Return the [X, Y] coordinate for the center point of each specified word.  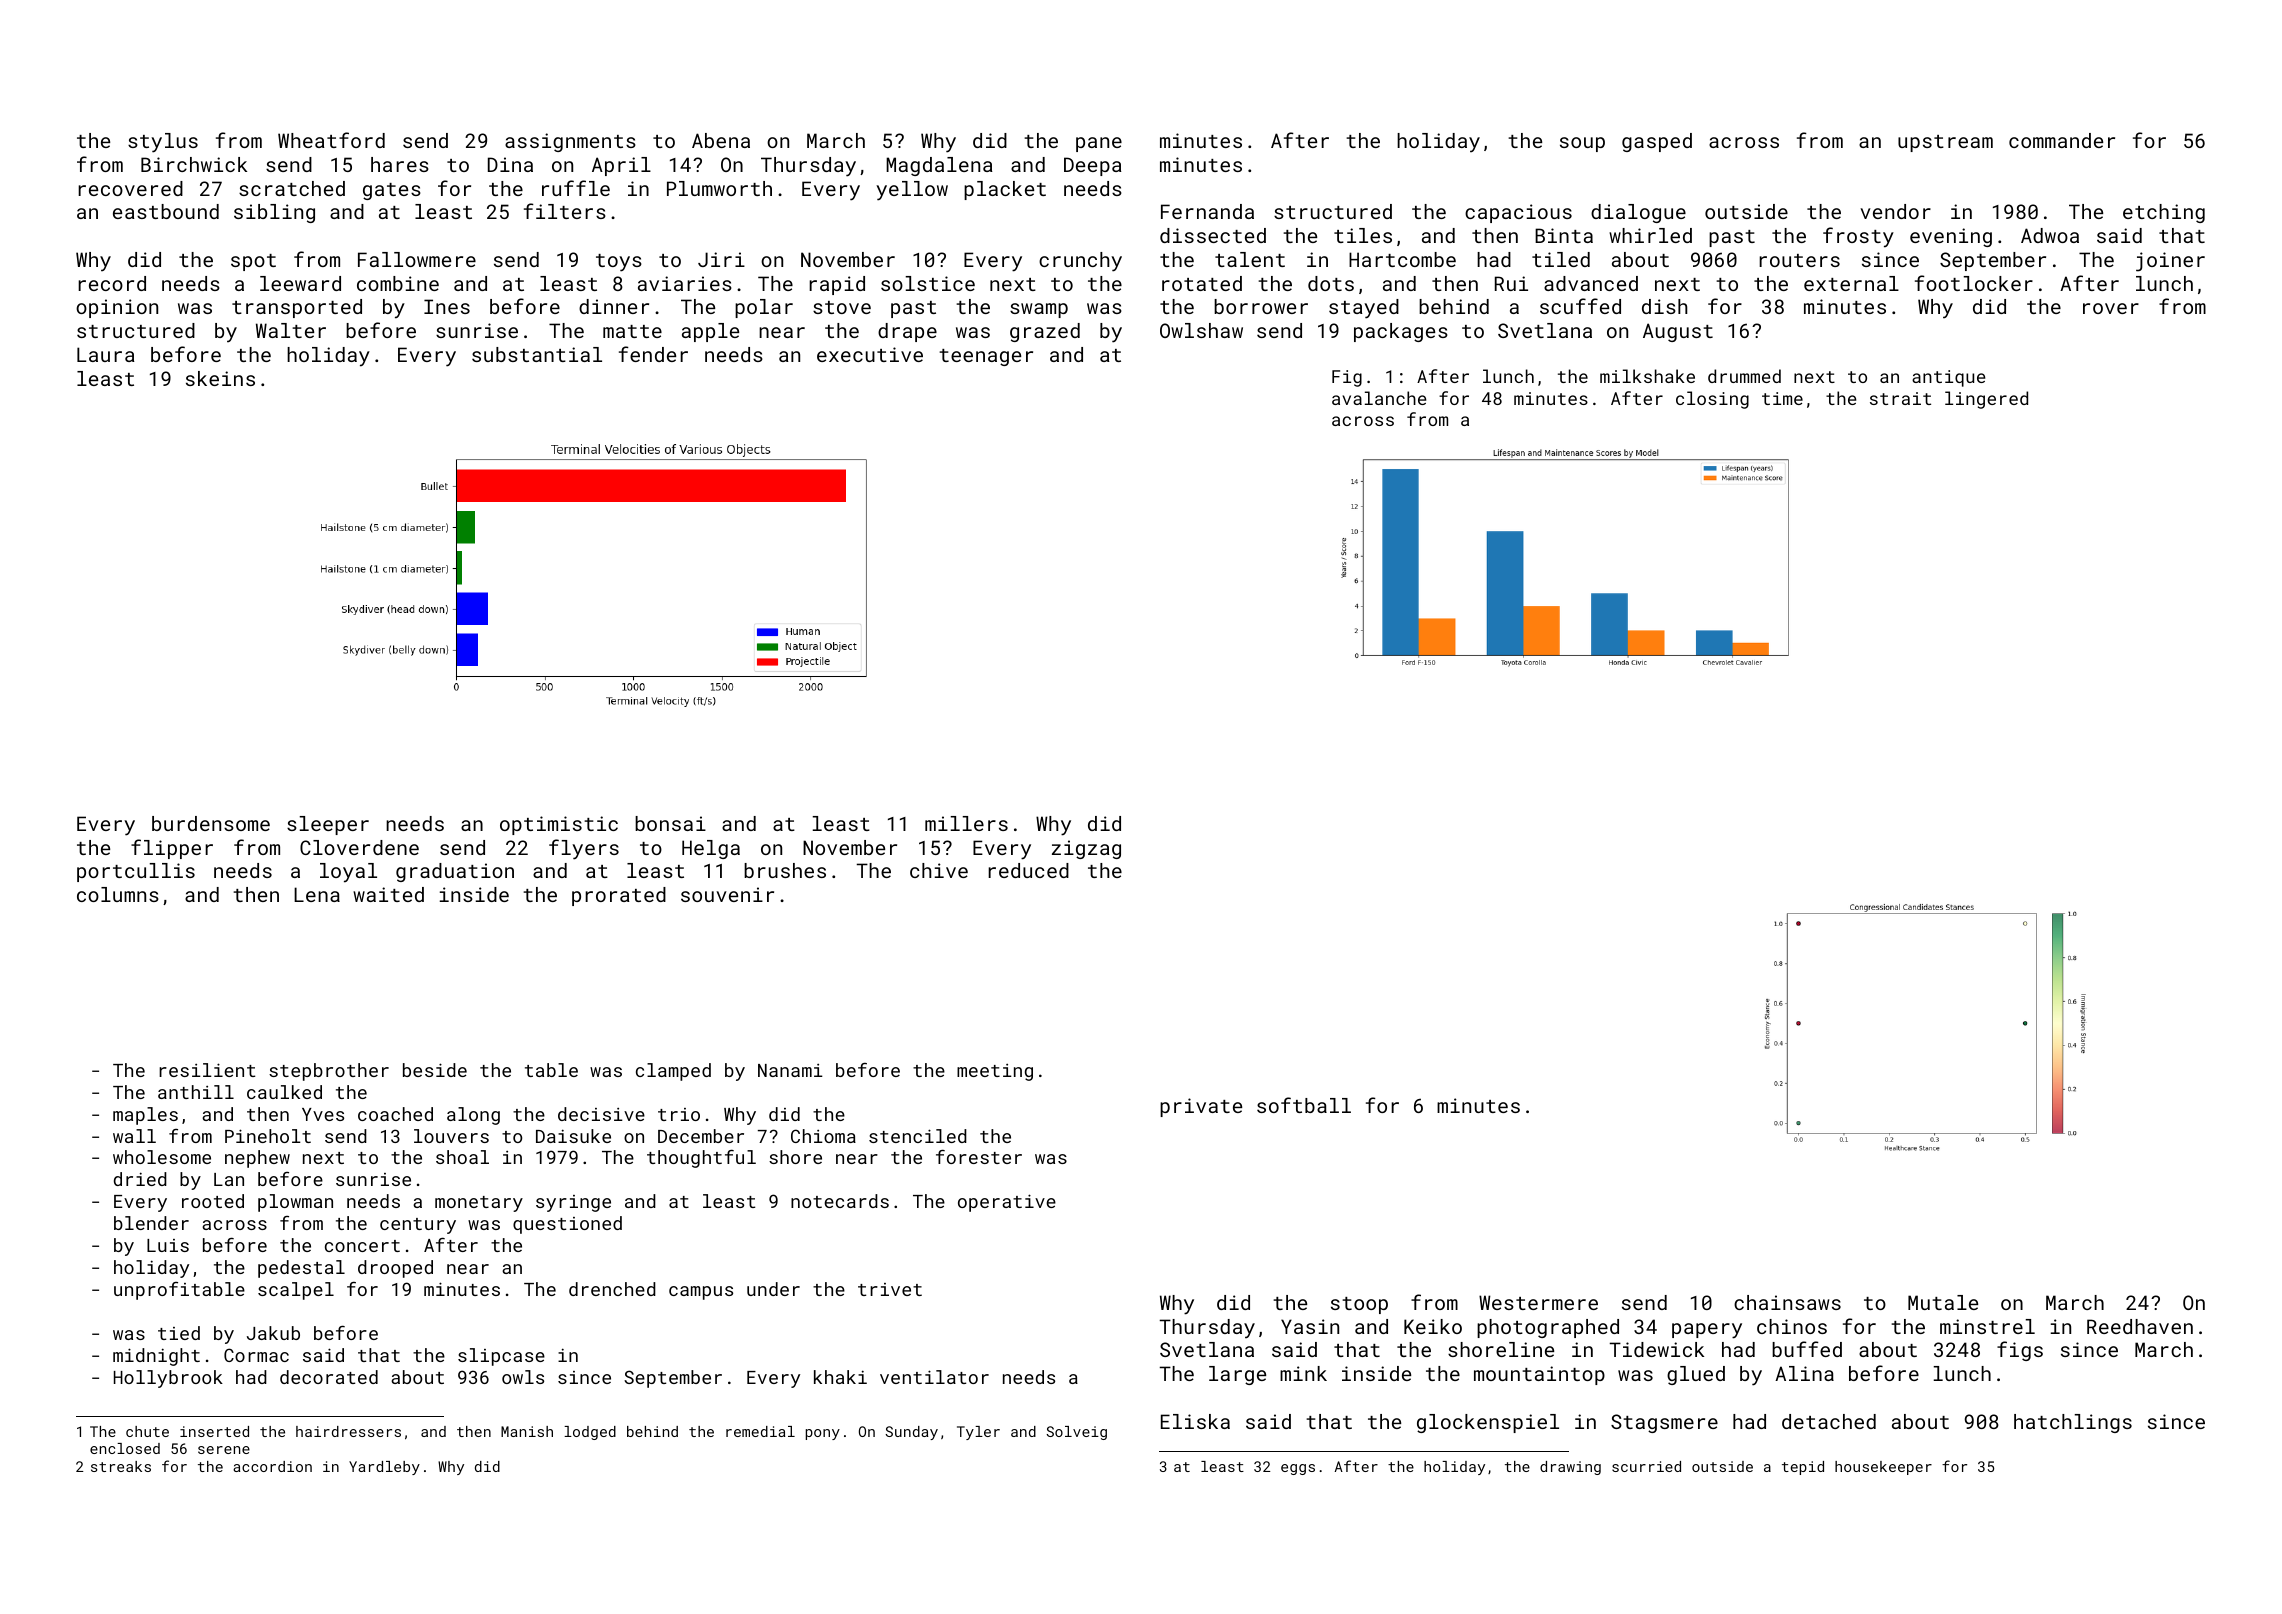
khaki [840, 1377]
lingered [1986, 400]
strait [1900, 398]
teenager [986, 357]
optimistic [559, 825]
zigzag [1086, 849]
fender [653, 354]
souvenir [727, 894]
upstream [1945, 143]
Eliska [1195, 1421]
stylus [163, 143]
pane [1099, 144]
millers [966, 823]
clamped [673, 1072]
